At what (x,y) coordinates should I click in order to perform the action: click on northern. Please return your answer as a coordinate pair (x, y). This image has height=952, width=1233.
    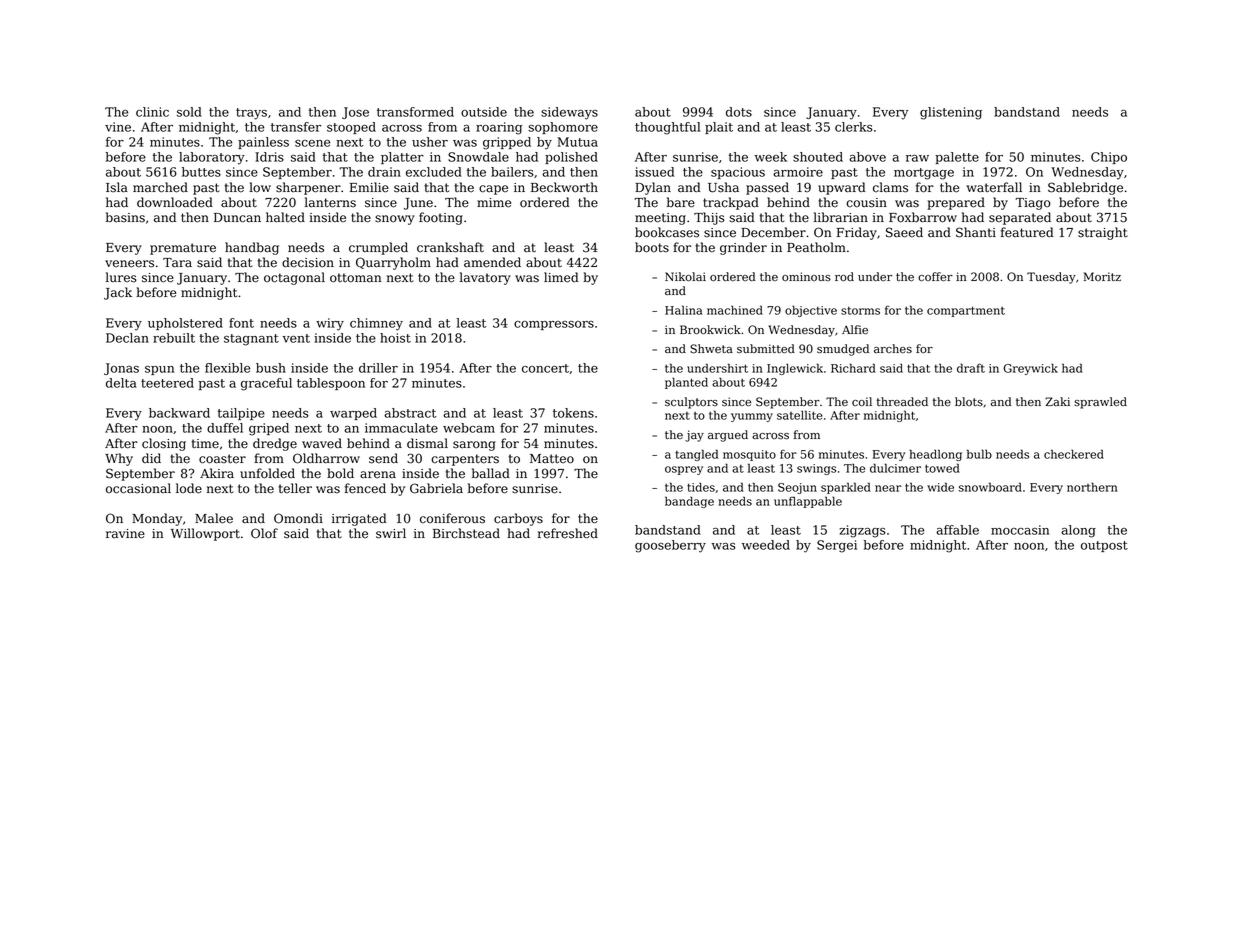
    Looking at the image, I should click on (1092, 487).
